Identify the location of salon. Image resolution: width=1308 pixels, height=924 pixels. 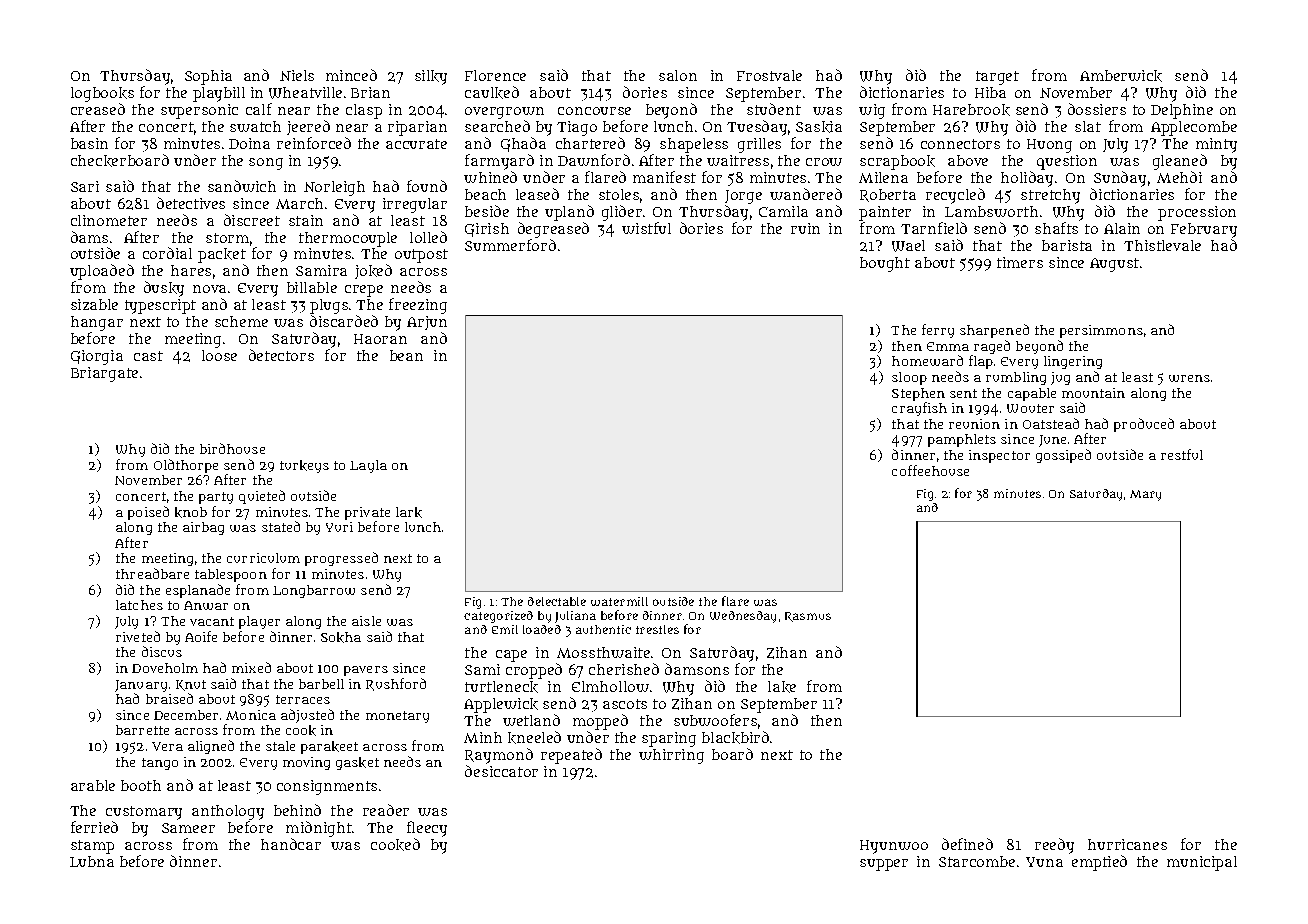
(678, 75).
